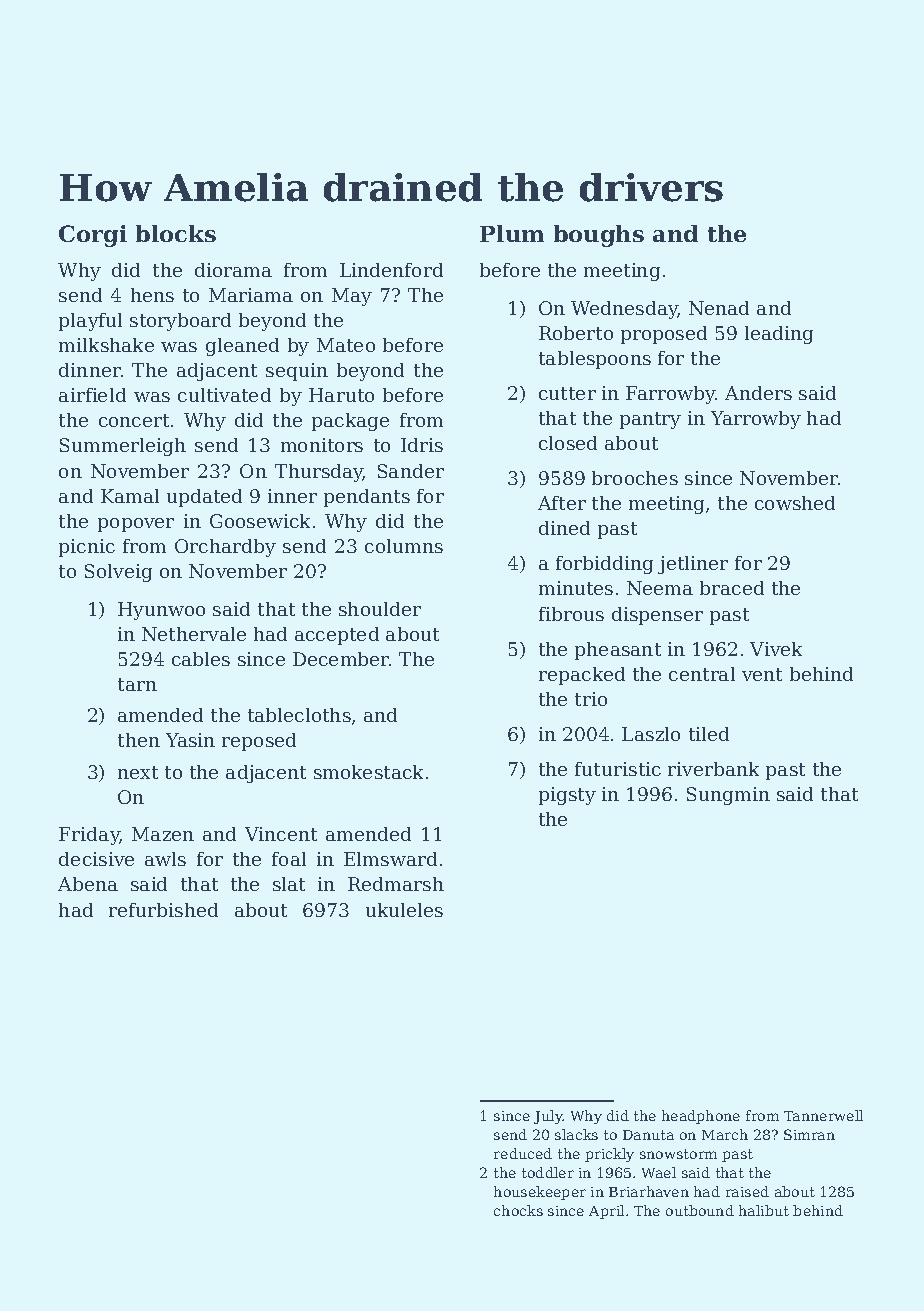 The height and width of the screenshot is (1311, 924). I want to click on hens, so click(152, 295).
